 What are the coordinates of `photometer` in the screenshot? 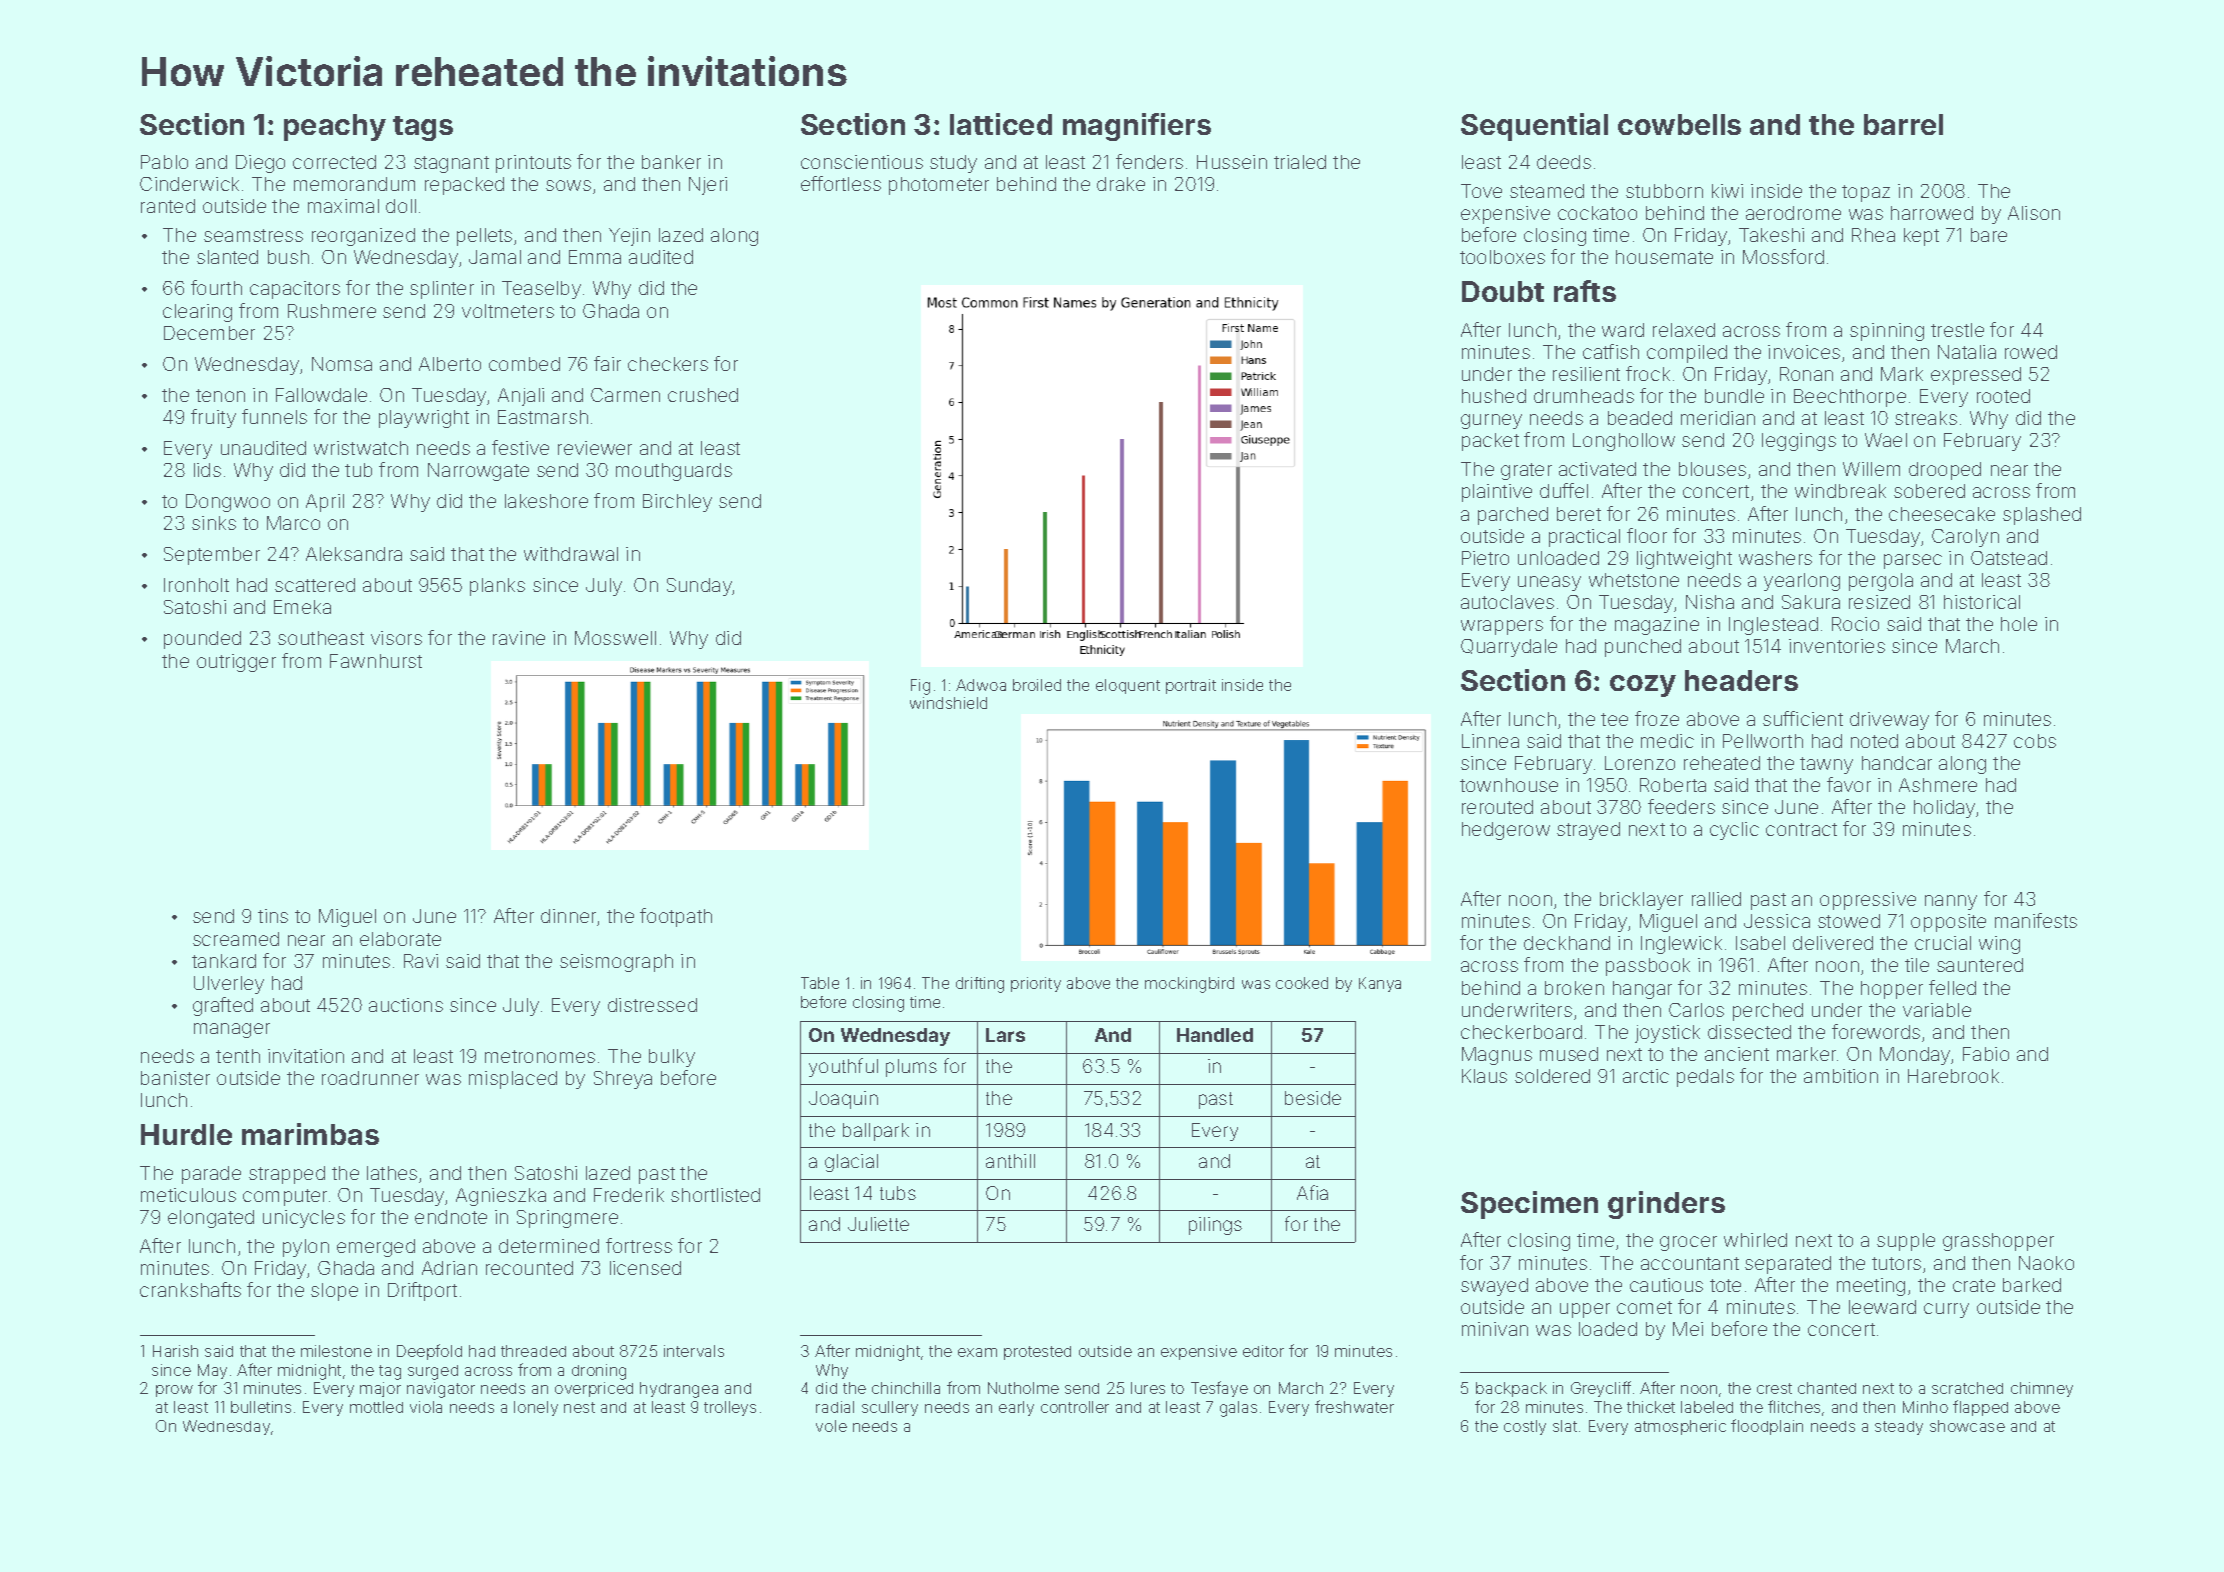 It's located at (939, 186).
